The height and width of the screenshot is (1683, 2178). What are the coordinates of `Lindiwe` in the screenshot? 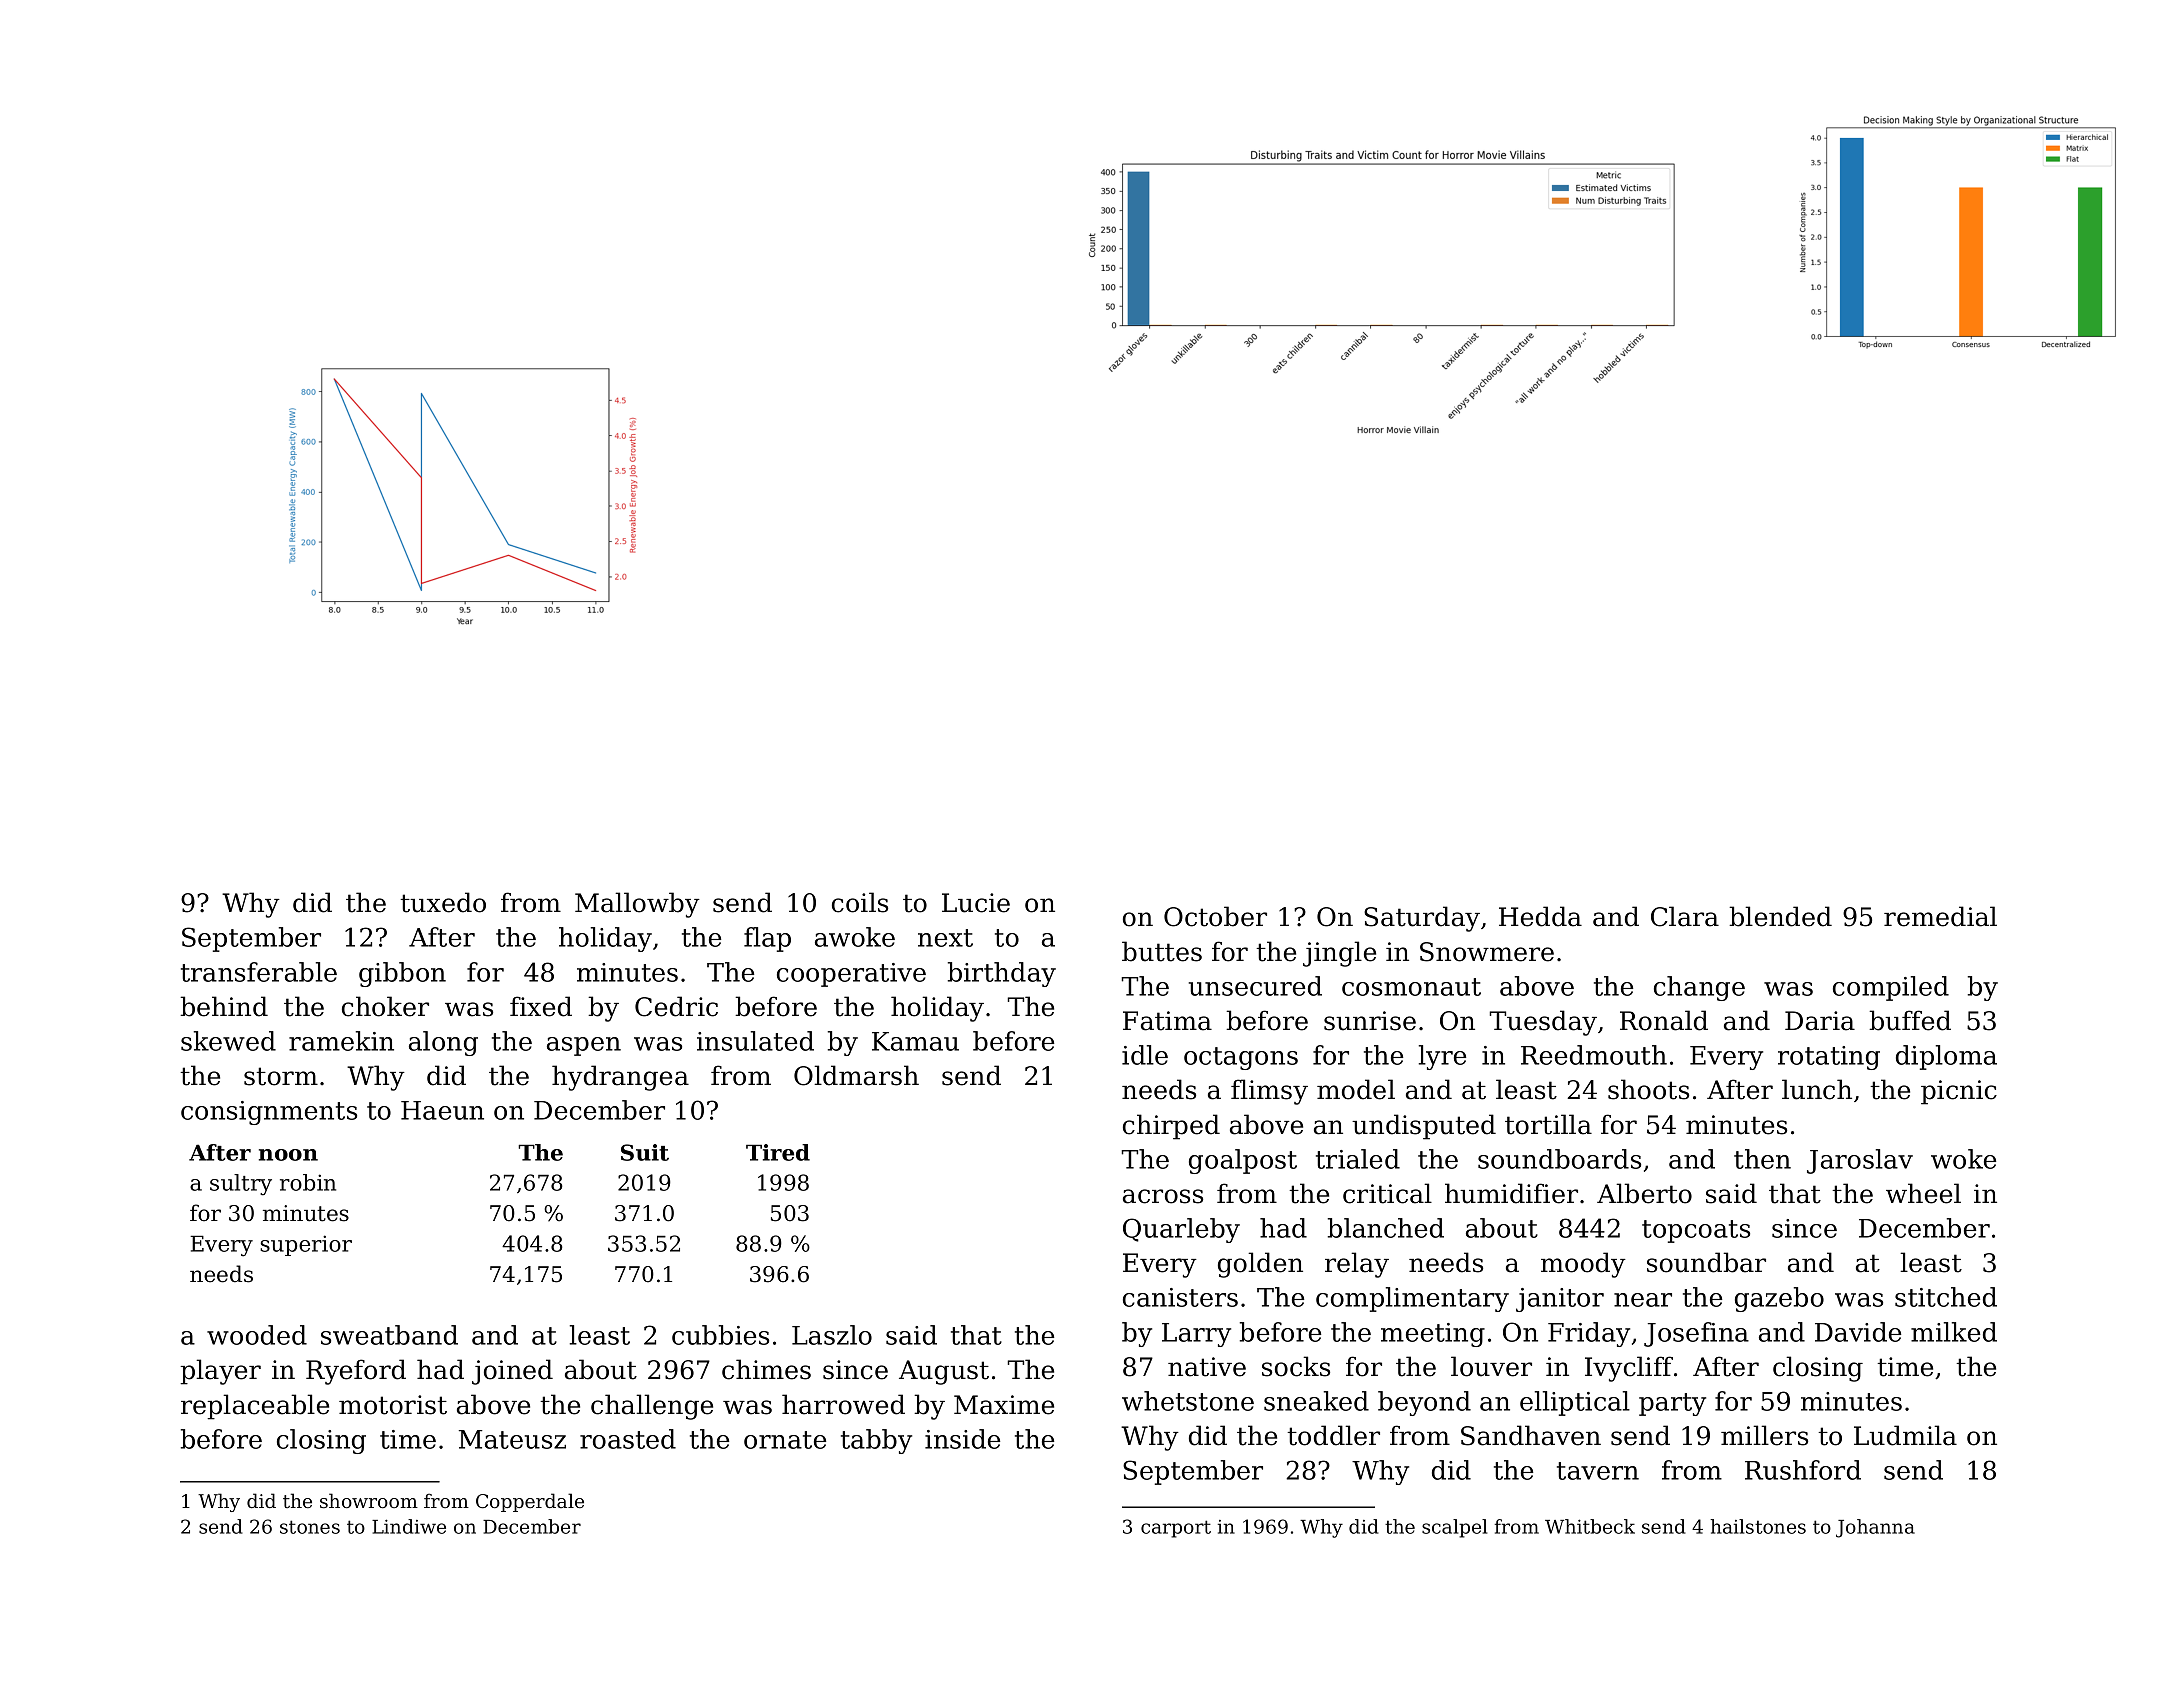 It's located at (409, 1526).
